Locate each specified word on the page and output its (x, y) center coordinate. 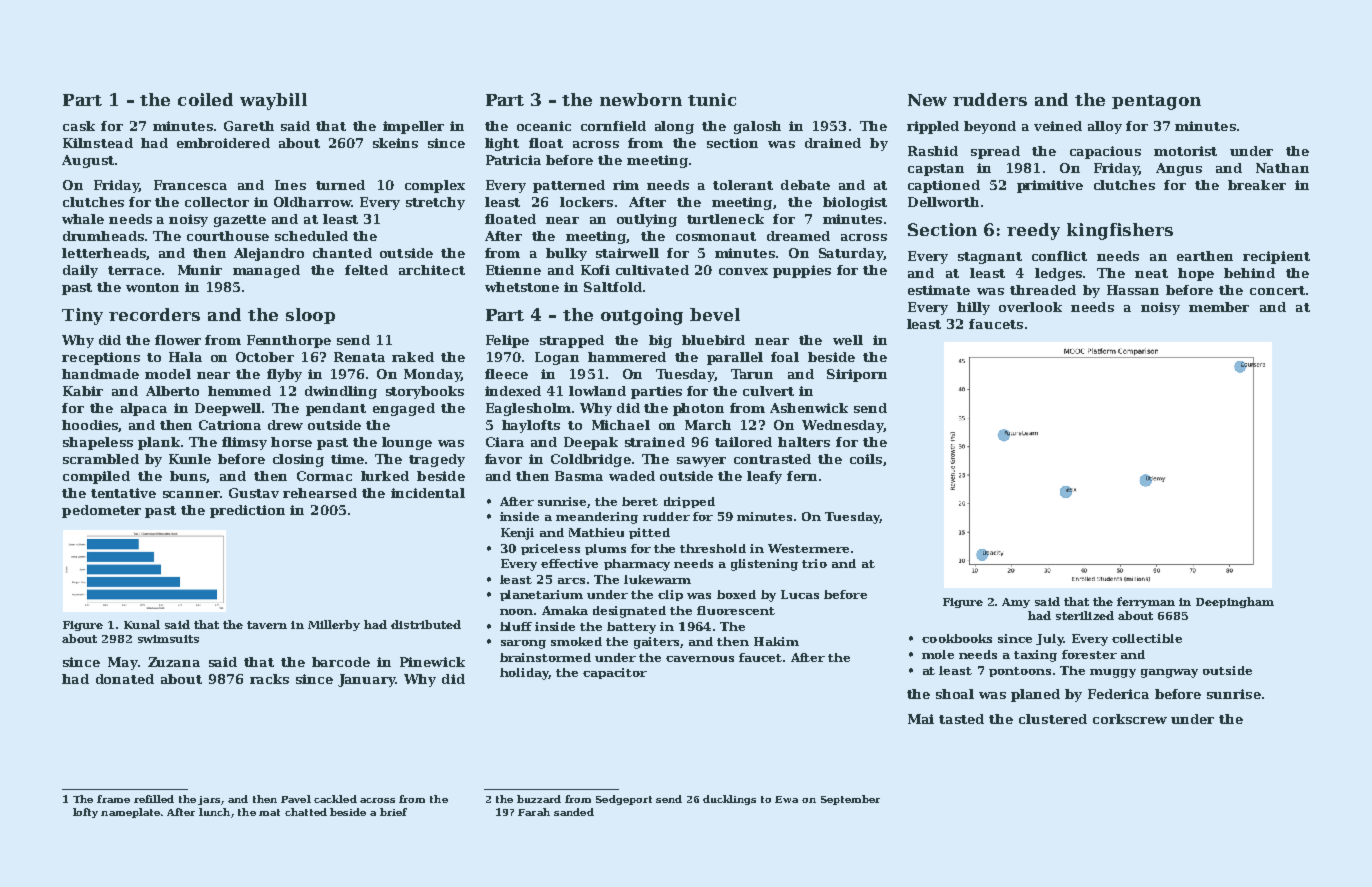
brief (393, 812)
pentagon (1156, 102)
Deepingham (1235, 602)
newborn (641, 99)
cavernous (700, 659)
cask (79, 126)
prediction (247, 511)
